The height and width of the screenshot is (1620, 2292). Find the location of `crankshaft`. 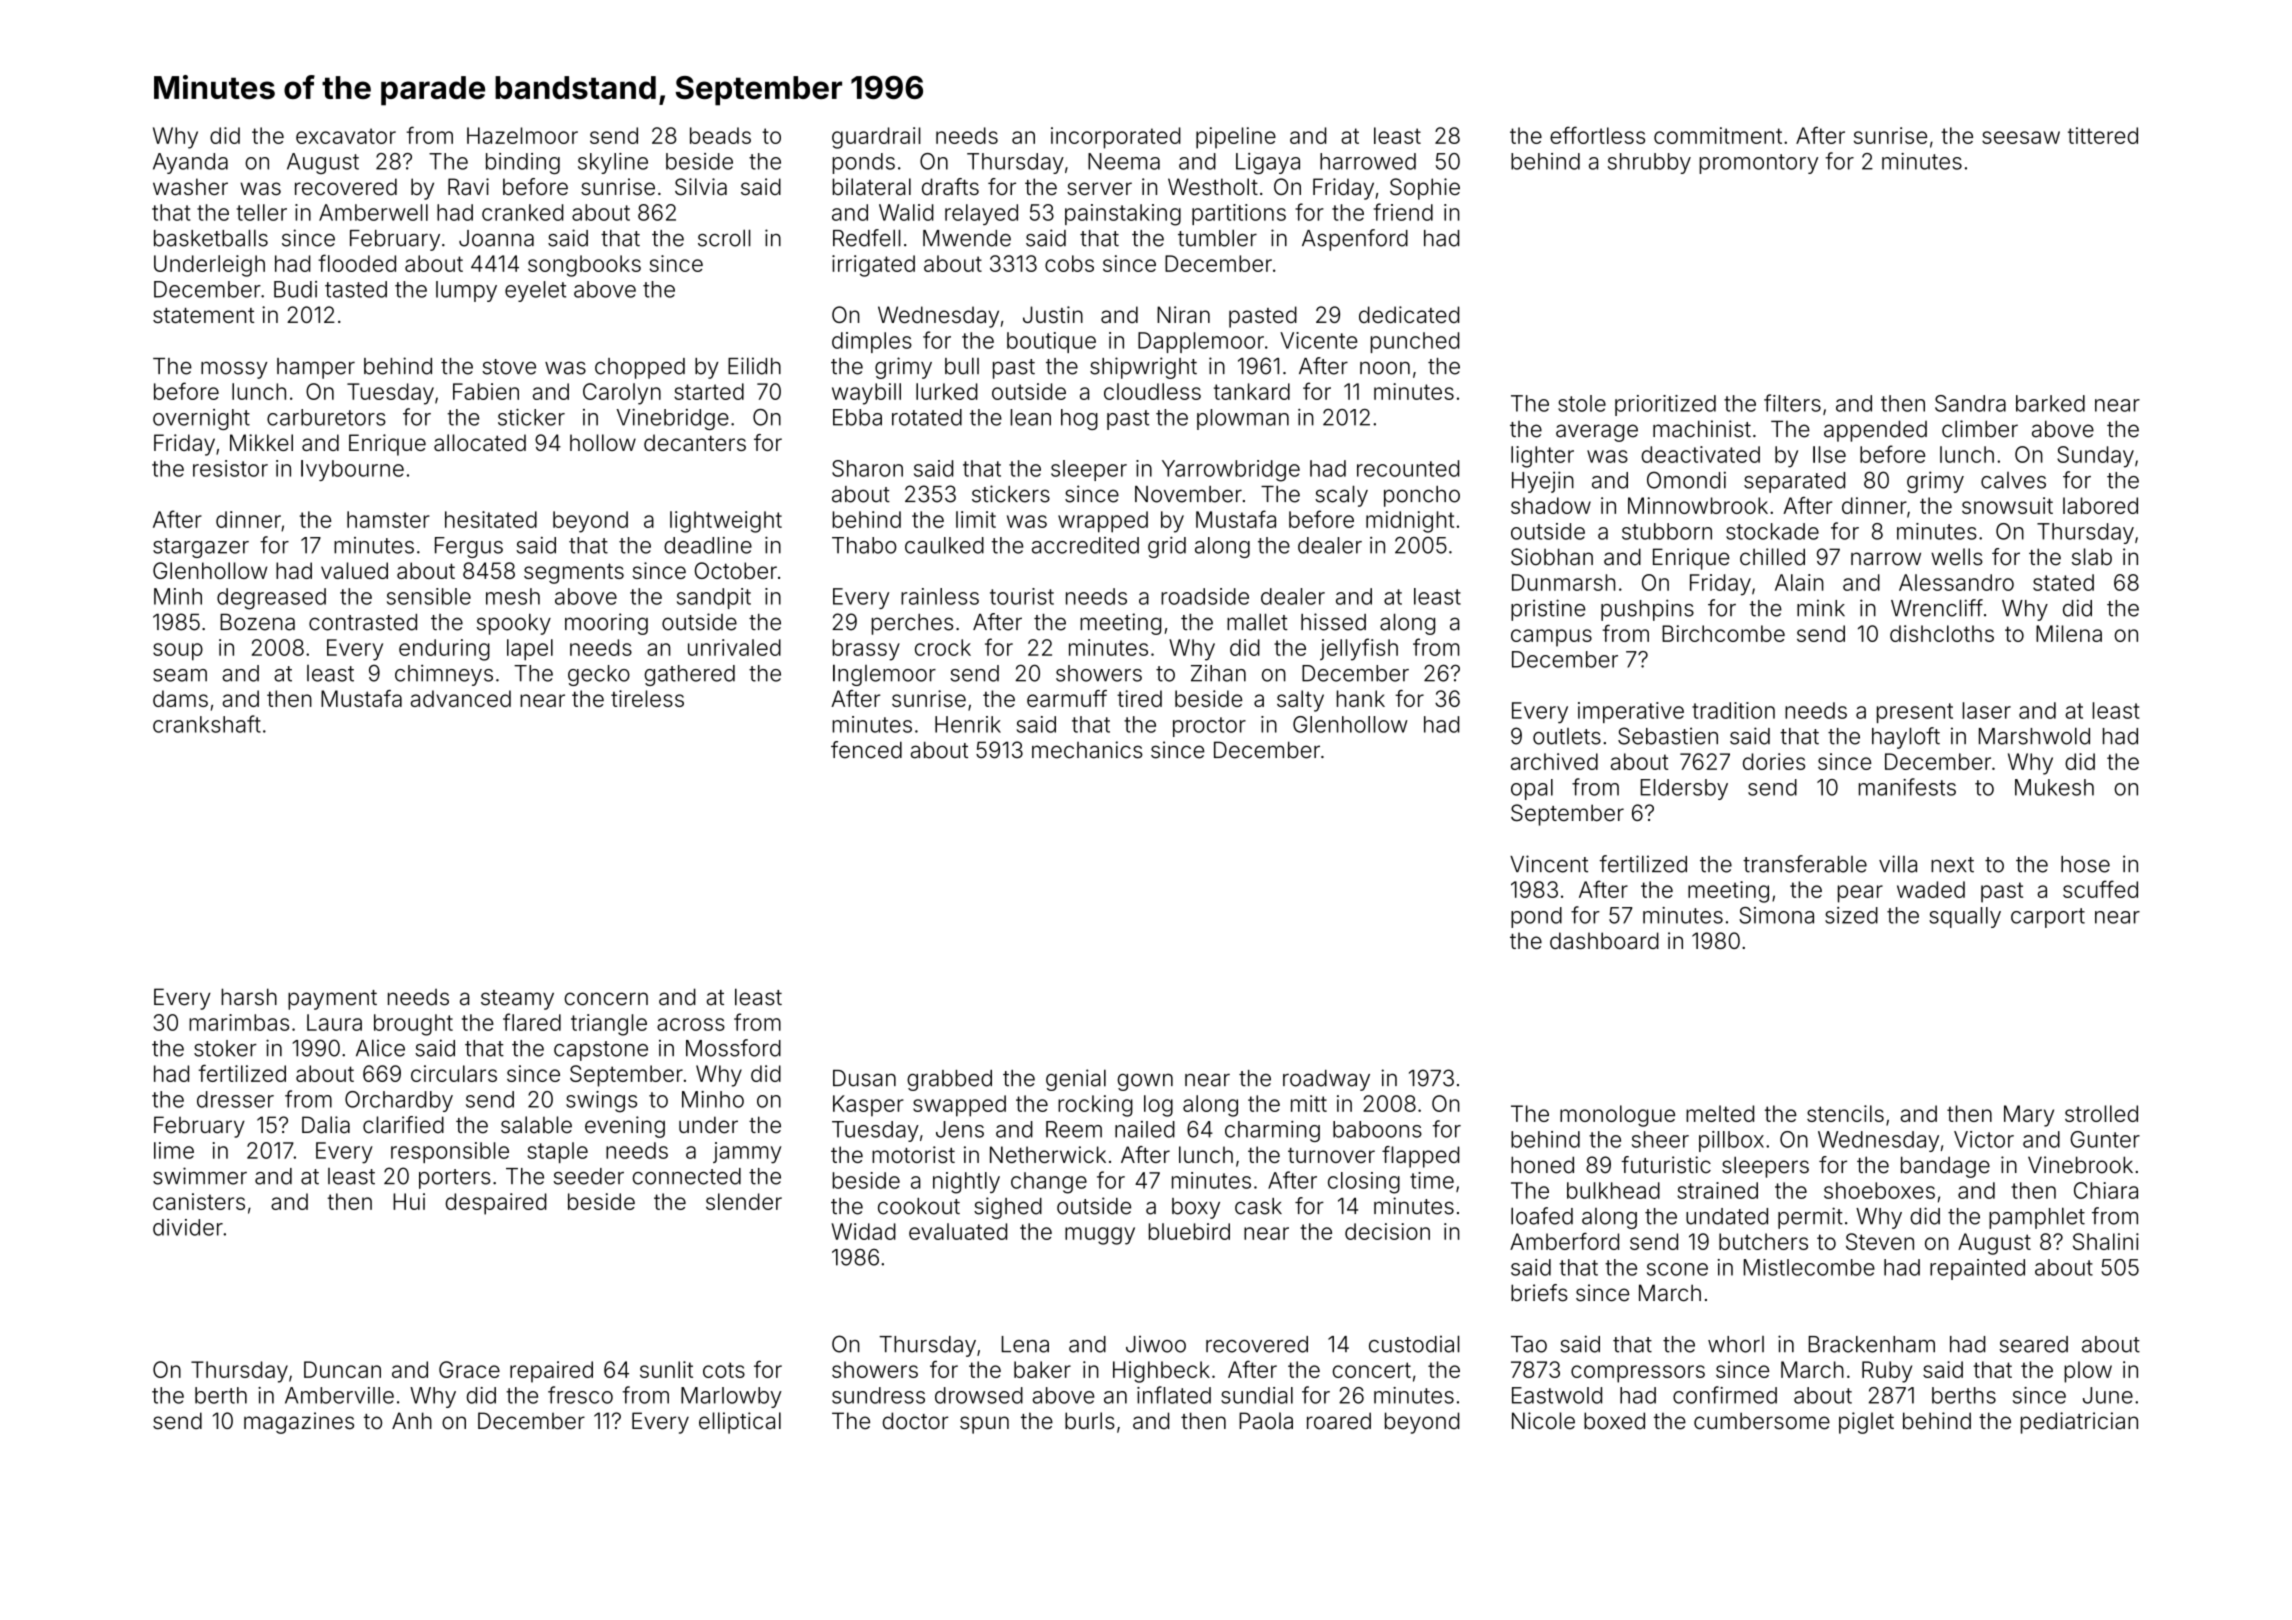

crankshaft is located at coordinates (207, 724).
